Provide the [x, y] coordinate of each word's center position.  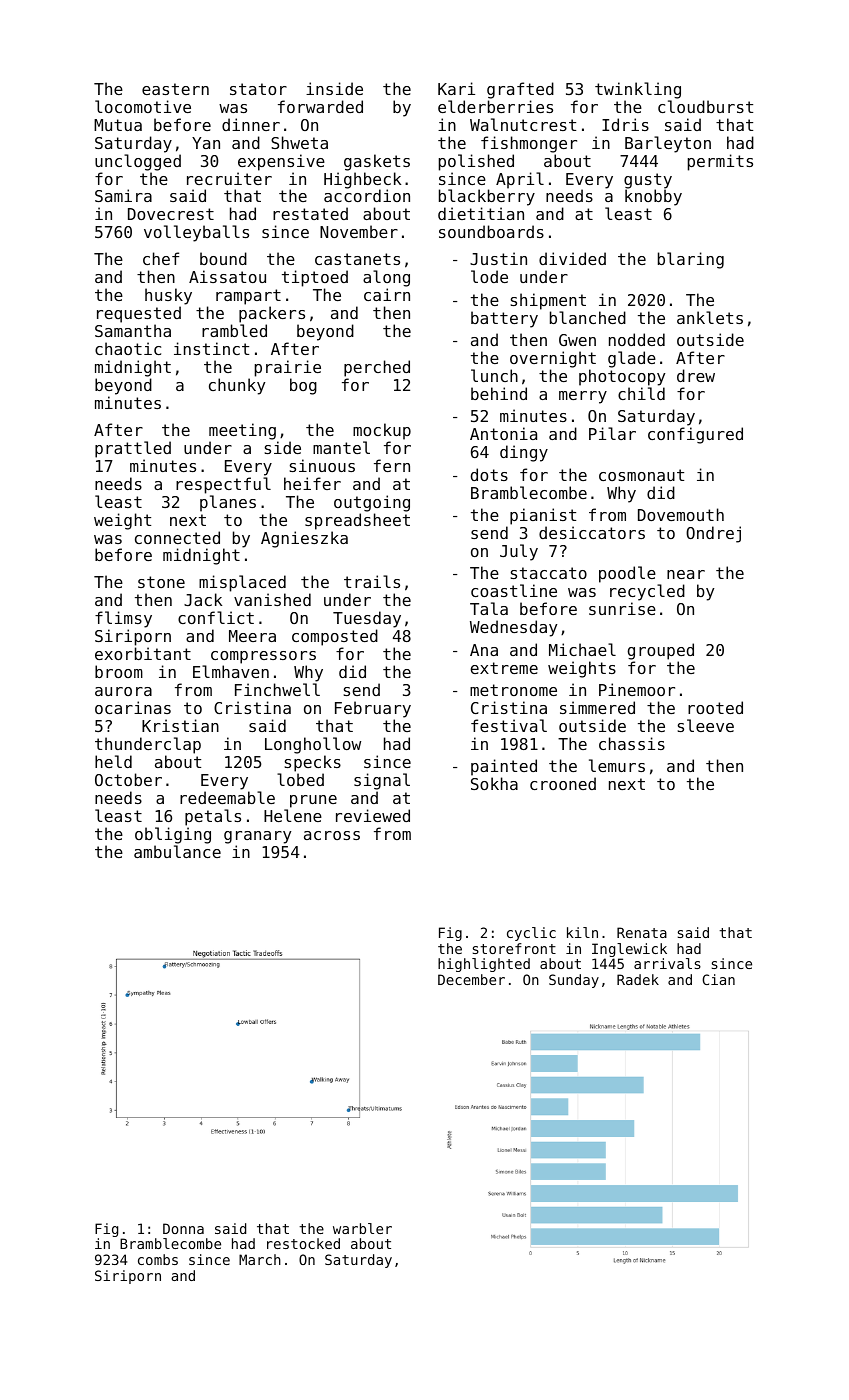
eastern [175, 89]
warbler [362, 1228]
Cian [718, 979]
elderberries [495, 106]
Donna [183, 1228]
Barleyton [668, 144]
